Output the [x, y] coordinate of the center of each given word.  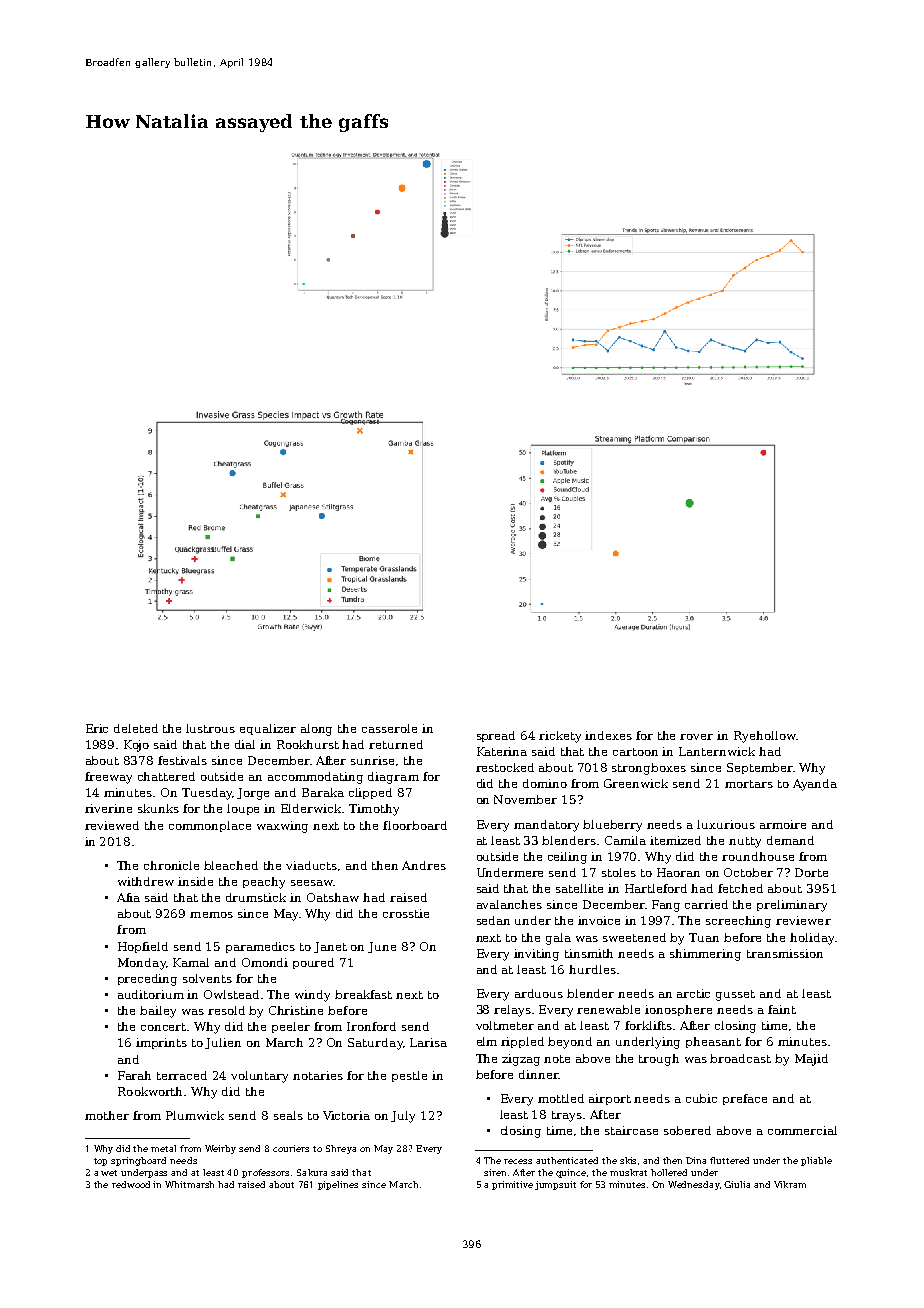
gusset [735, 995]
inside [195, 881]
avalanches [509, 904]
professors [265, 1173]
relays [512, 1011]
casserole [389, 728]
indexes [608, 735]
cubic [701, 1098]
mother [107, 1115]
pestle [409, 1076]
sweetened [634, 937]
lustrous [210, 728]
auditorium [151, 994]
